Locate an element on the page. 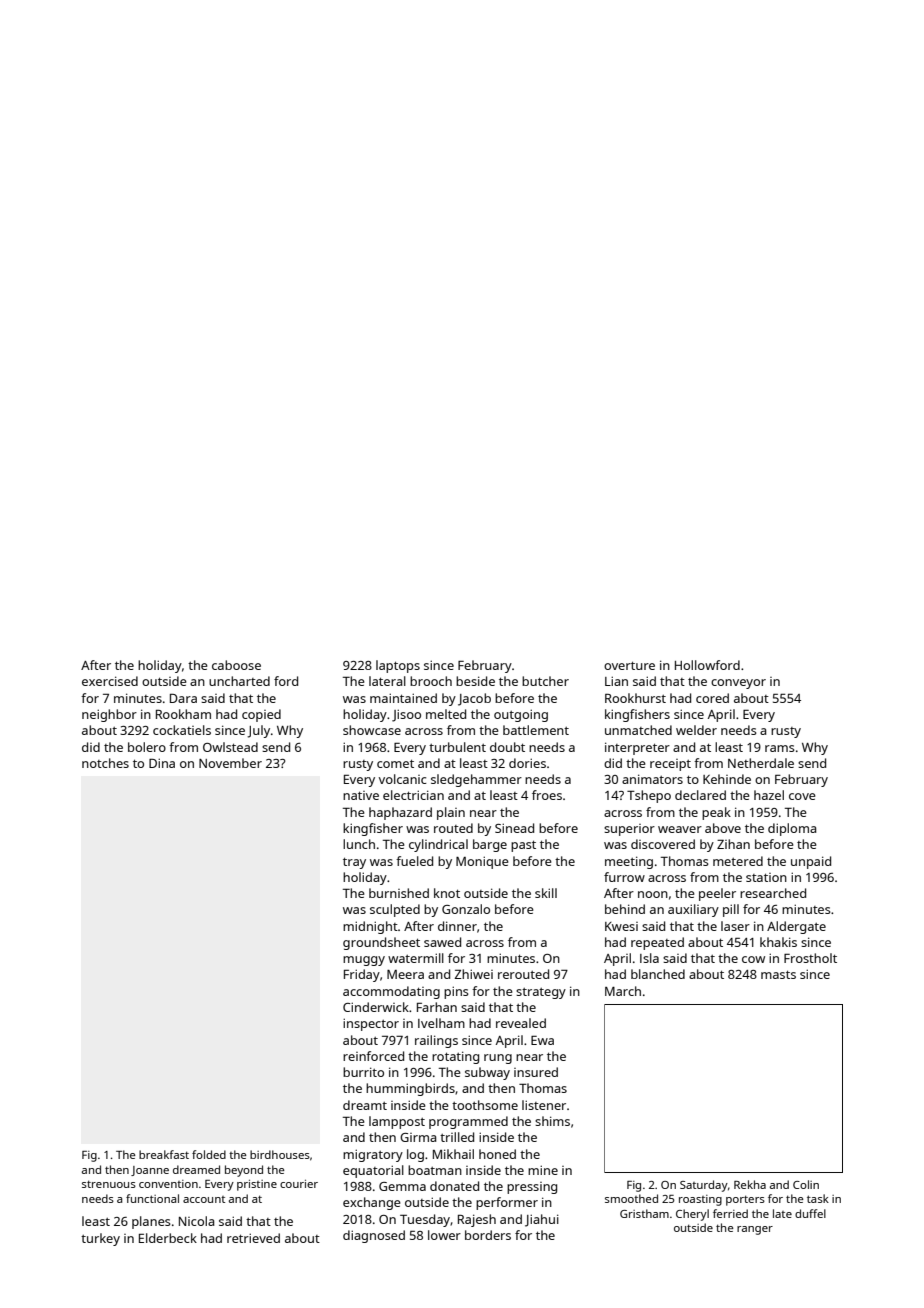 This page has height=1308, width=924. lunch is located at coordinates (359, 844).
